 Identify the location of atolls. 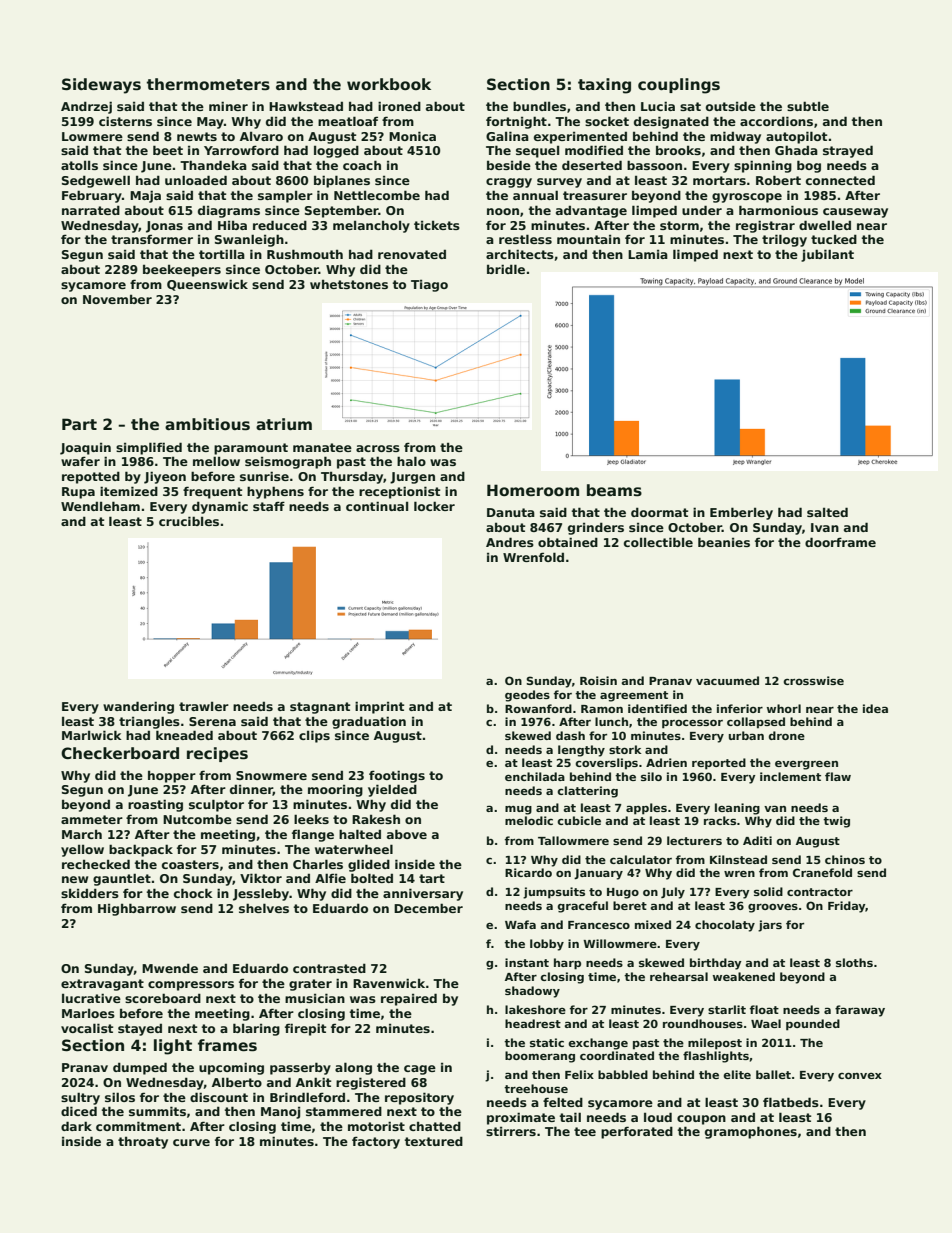
(79, 165).
